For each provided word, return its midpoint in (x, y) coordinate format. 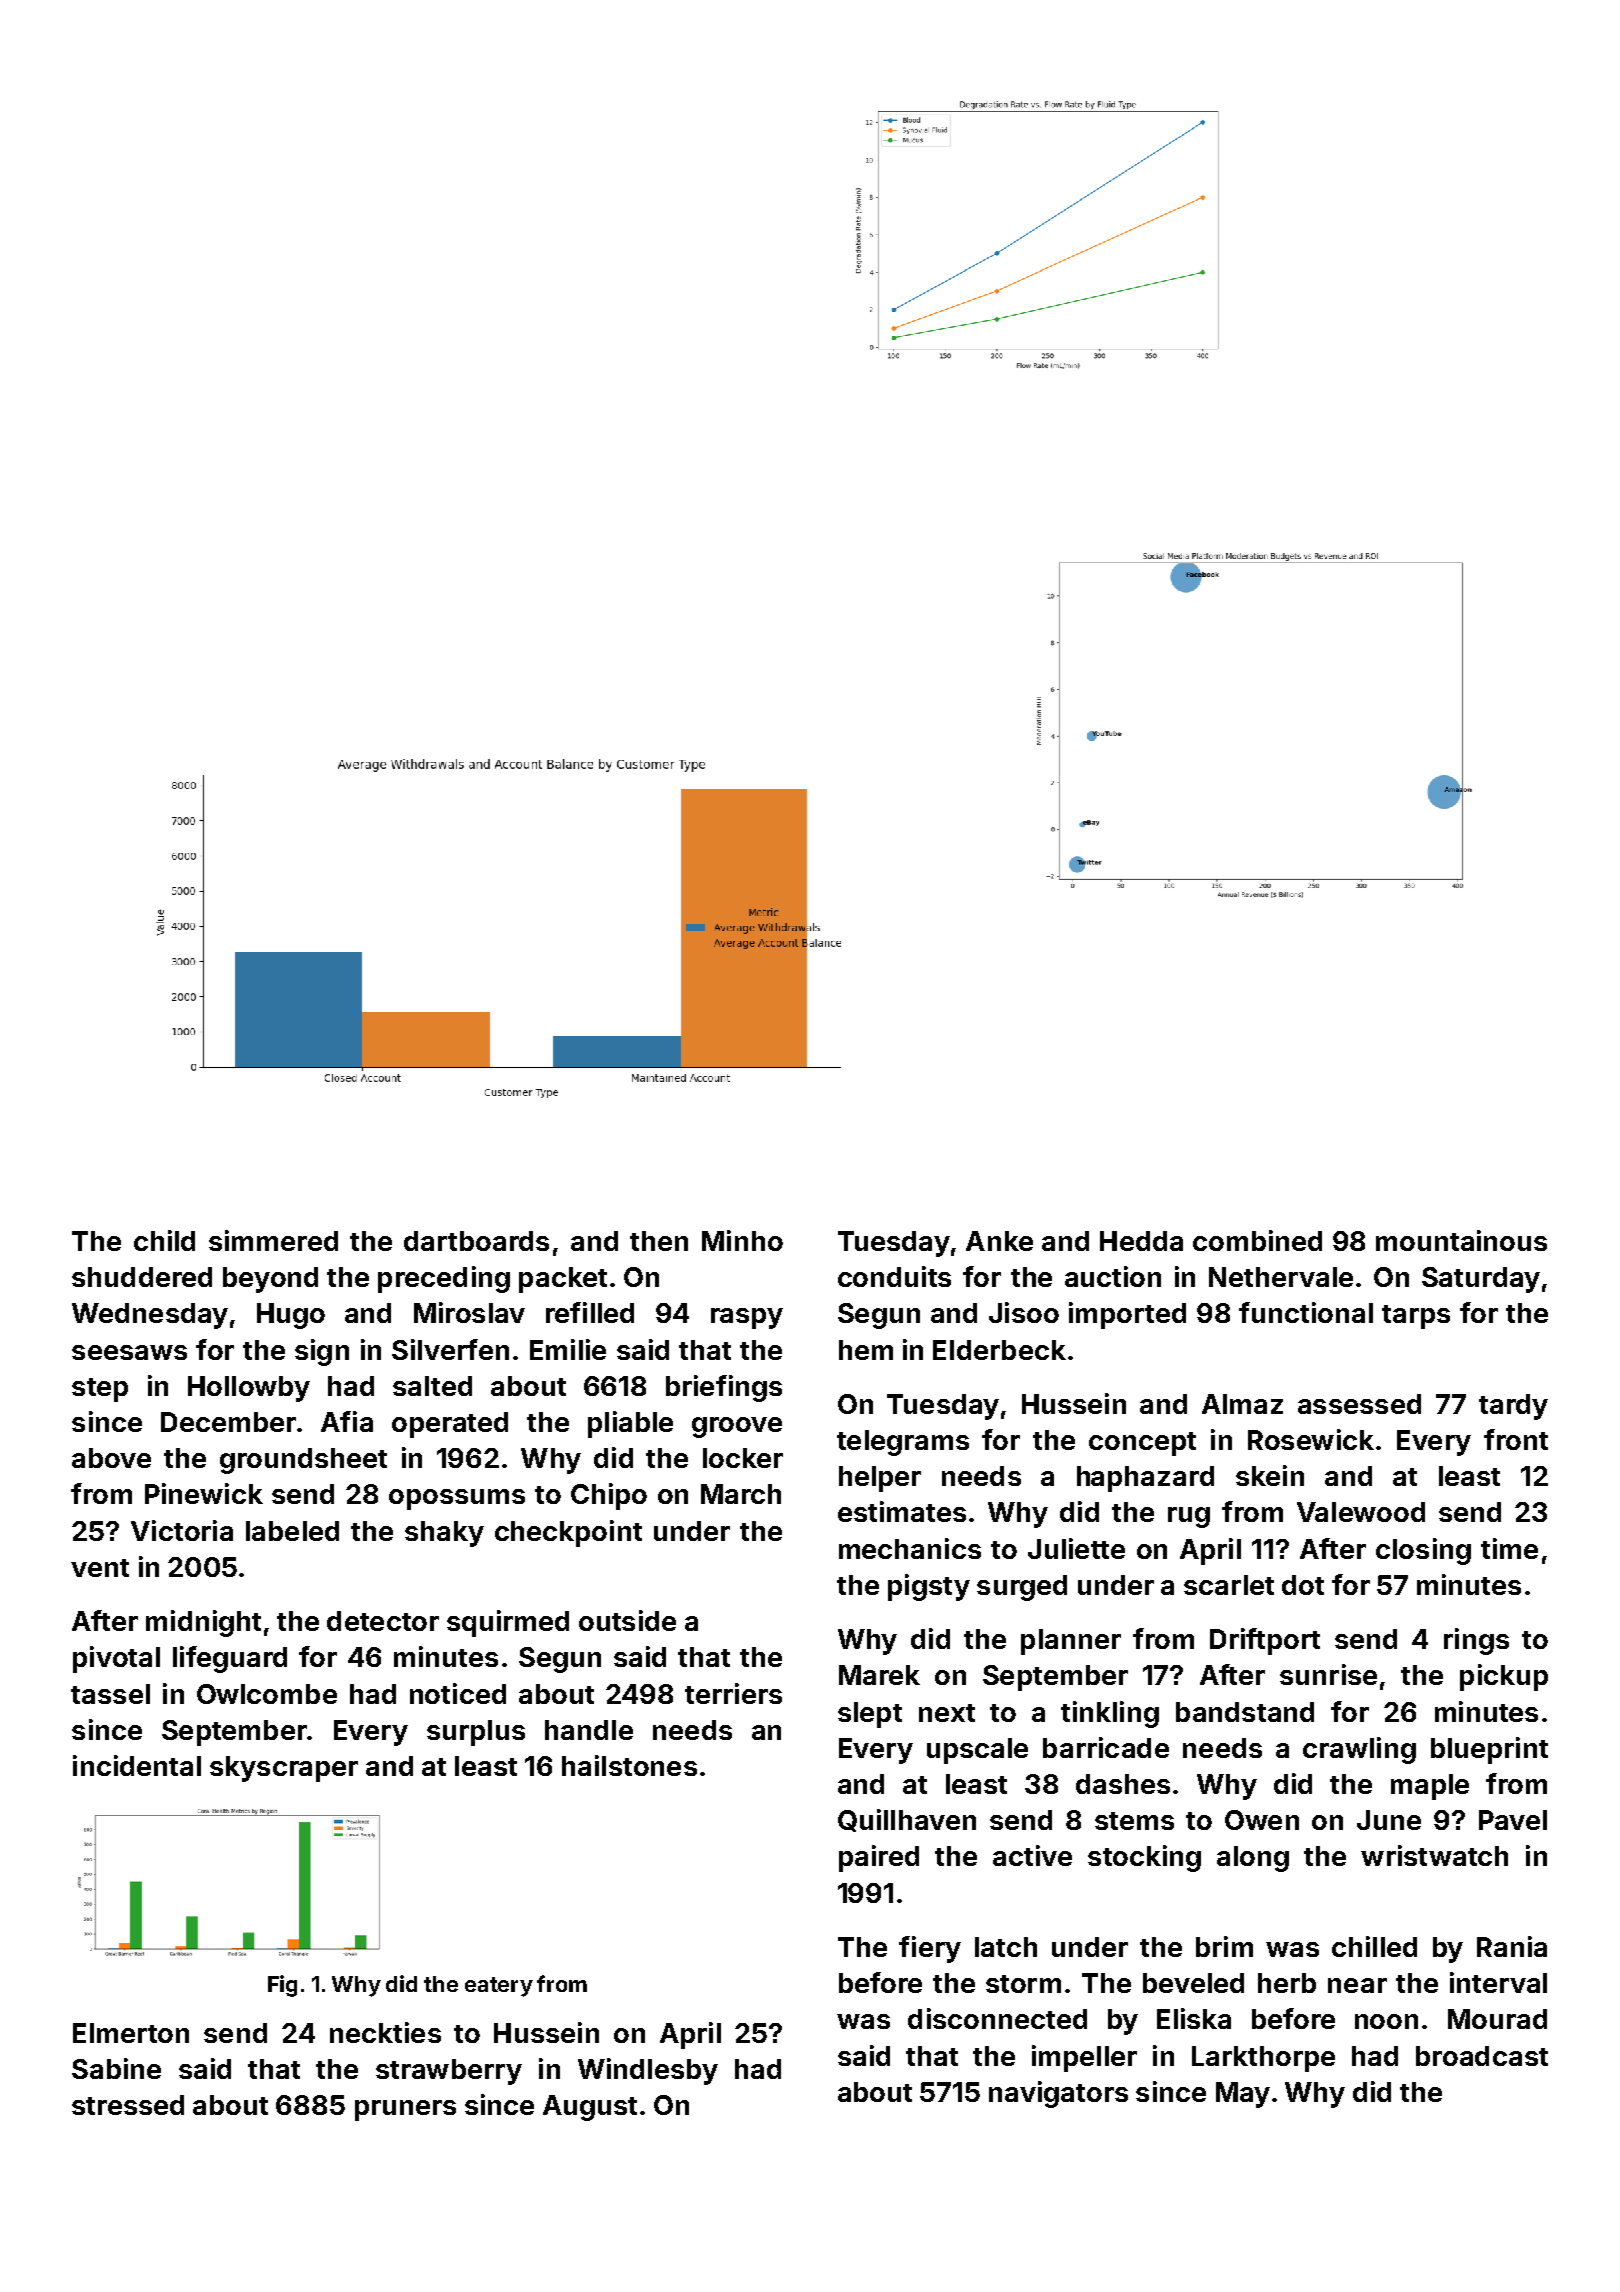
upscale (977, 1751)
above (111, 1458)
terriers (733, 1693)
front (1516, 1439)
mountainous (1461, 1240)
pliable (630, 1424)
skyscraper (284, 1769)
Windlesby (648, 2071)
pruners (405, 2110)
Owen (1262, 1820)
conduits (894, 1276)
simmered (273, 1240)
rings (1476, 1641)
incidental (137, 1765)
